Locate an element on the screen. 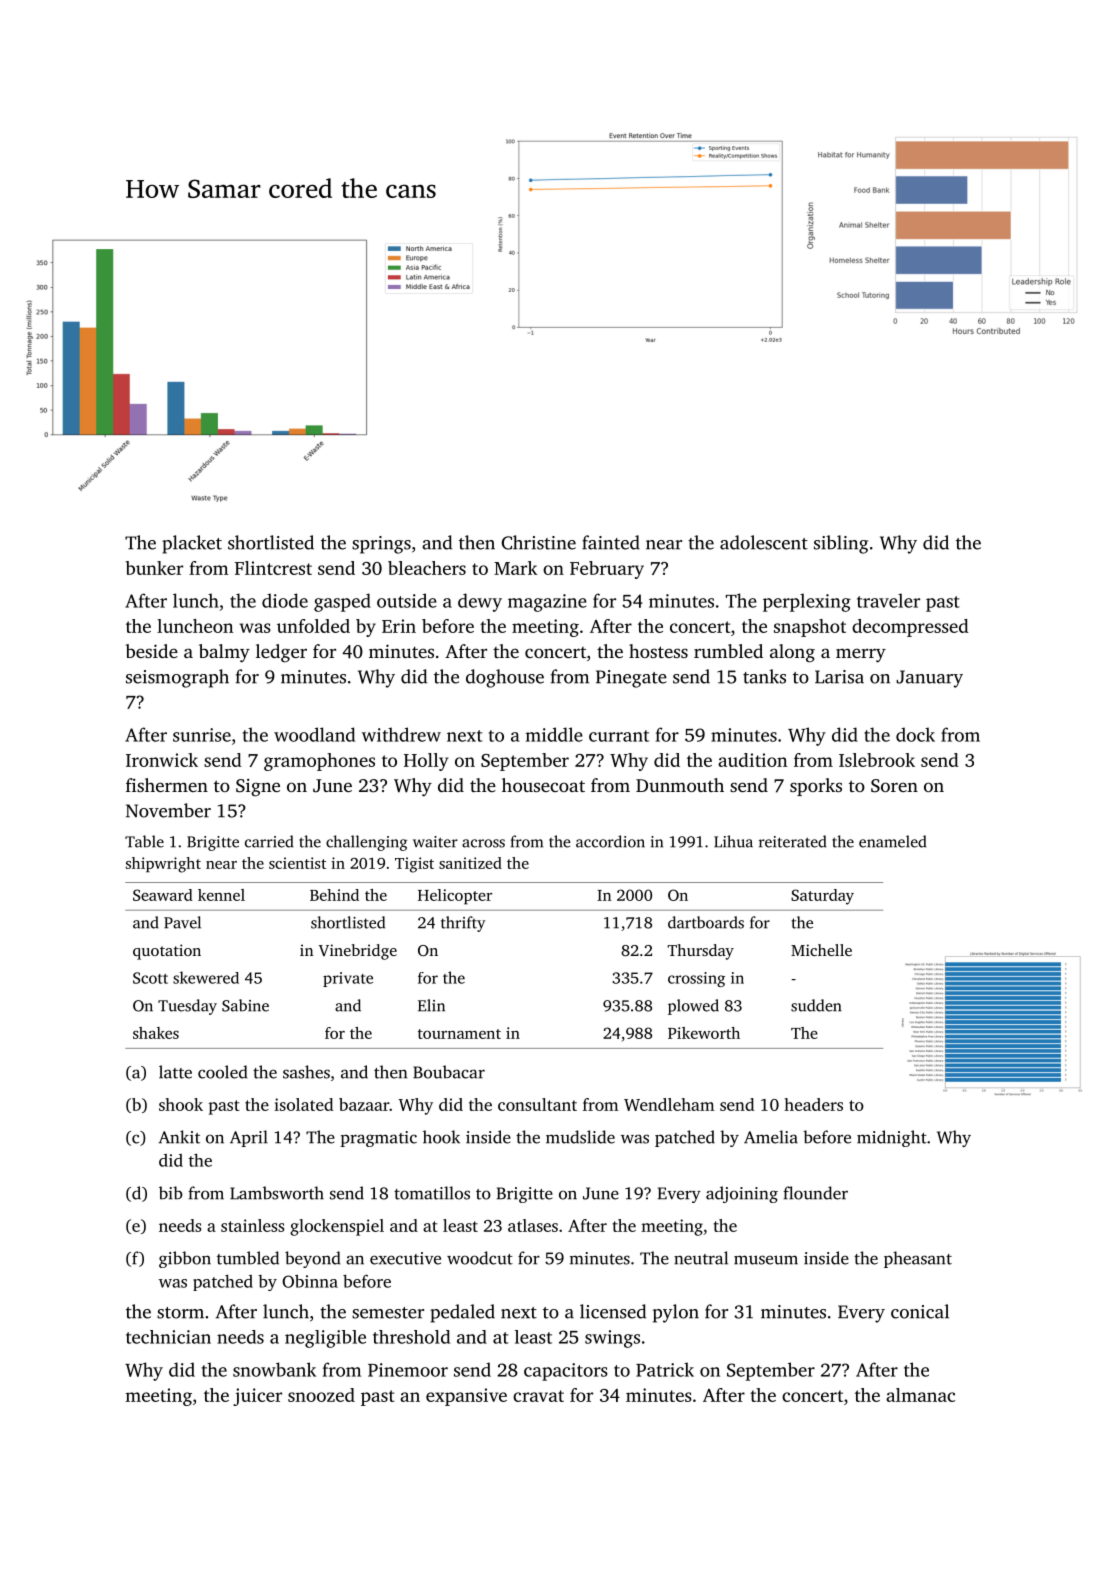  executive is located at coordinates (405, 1258).
